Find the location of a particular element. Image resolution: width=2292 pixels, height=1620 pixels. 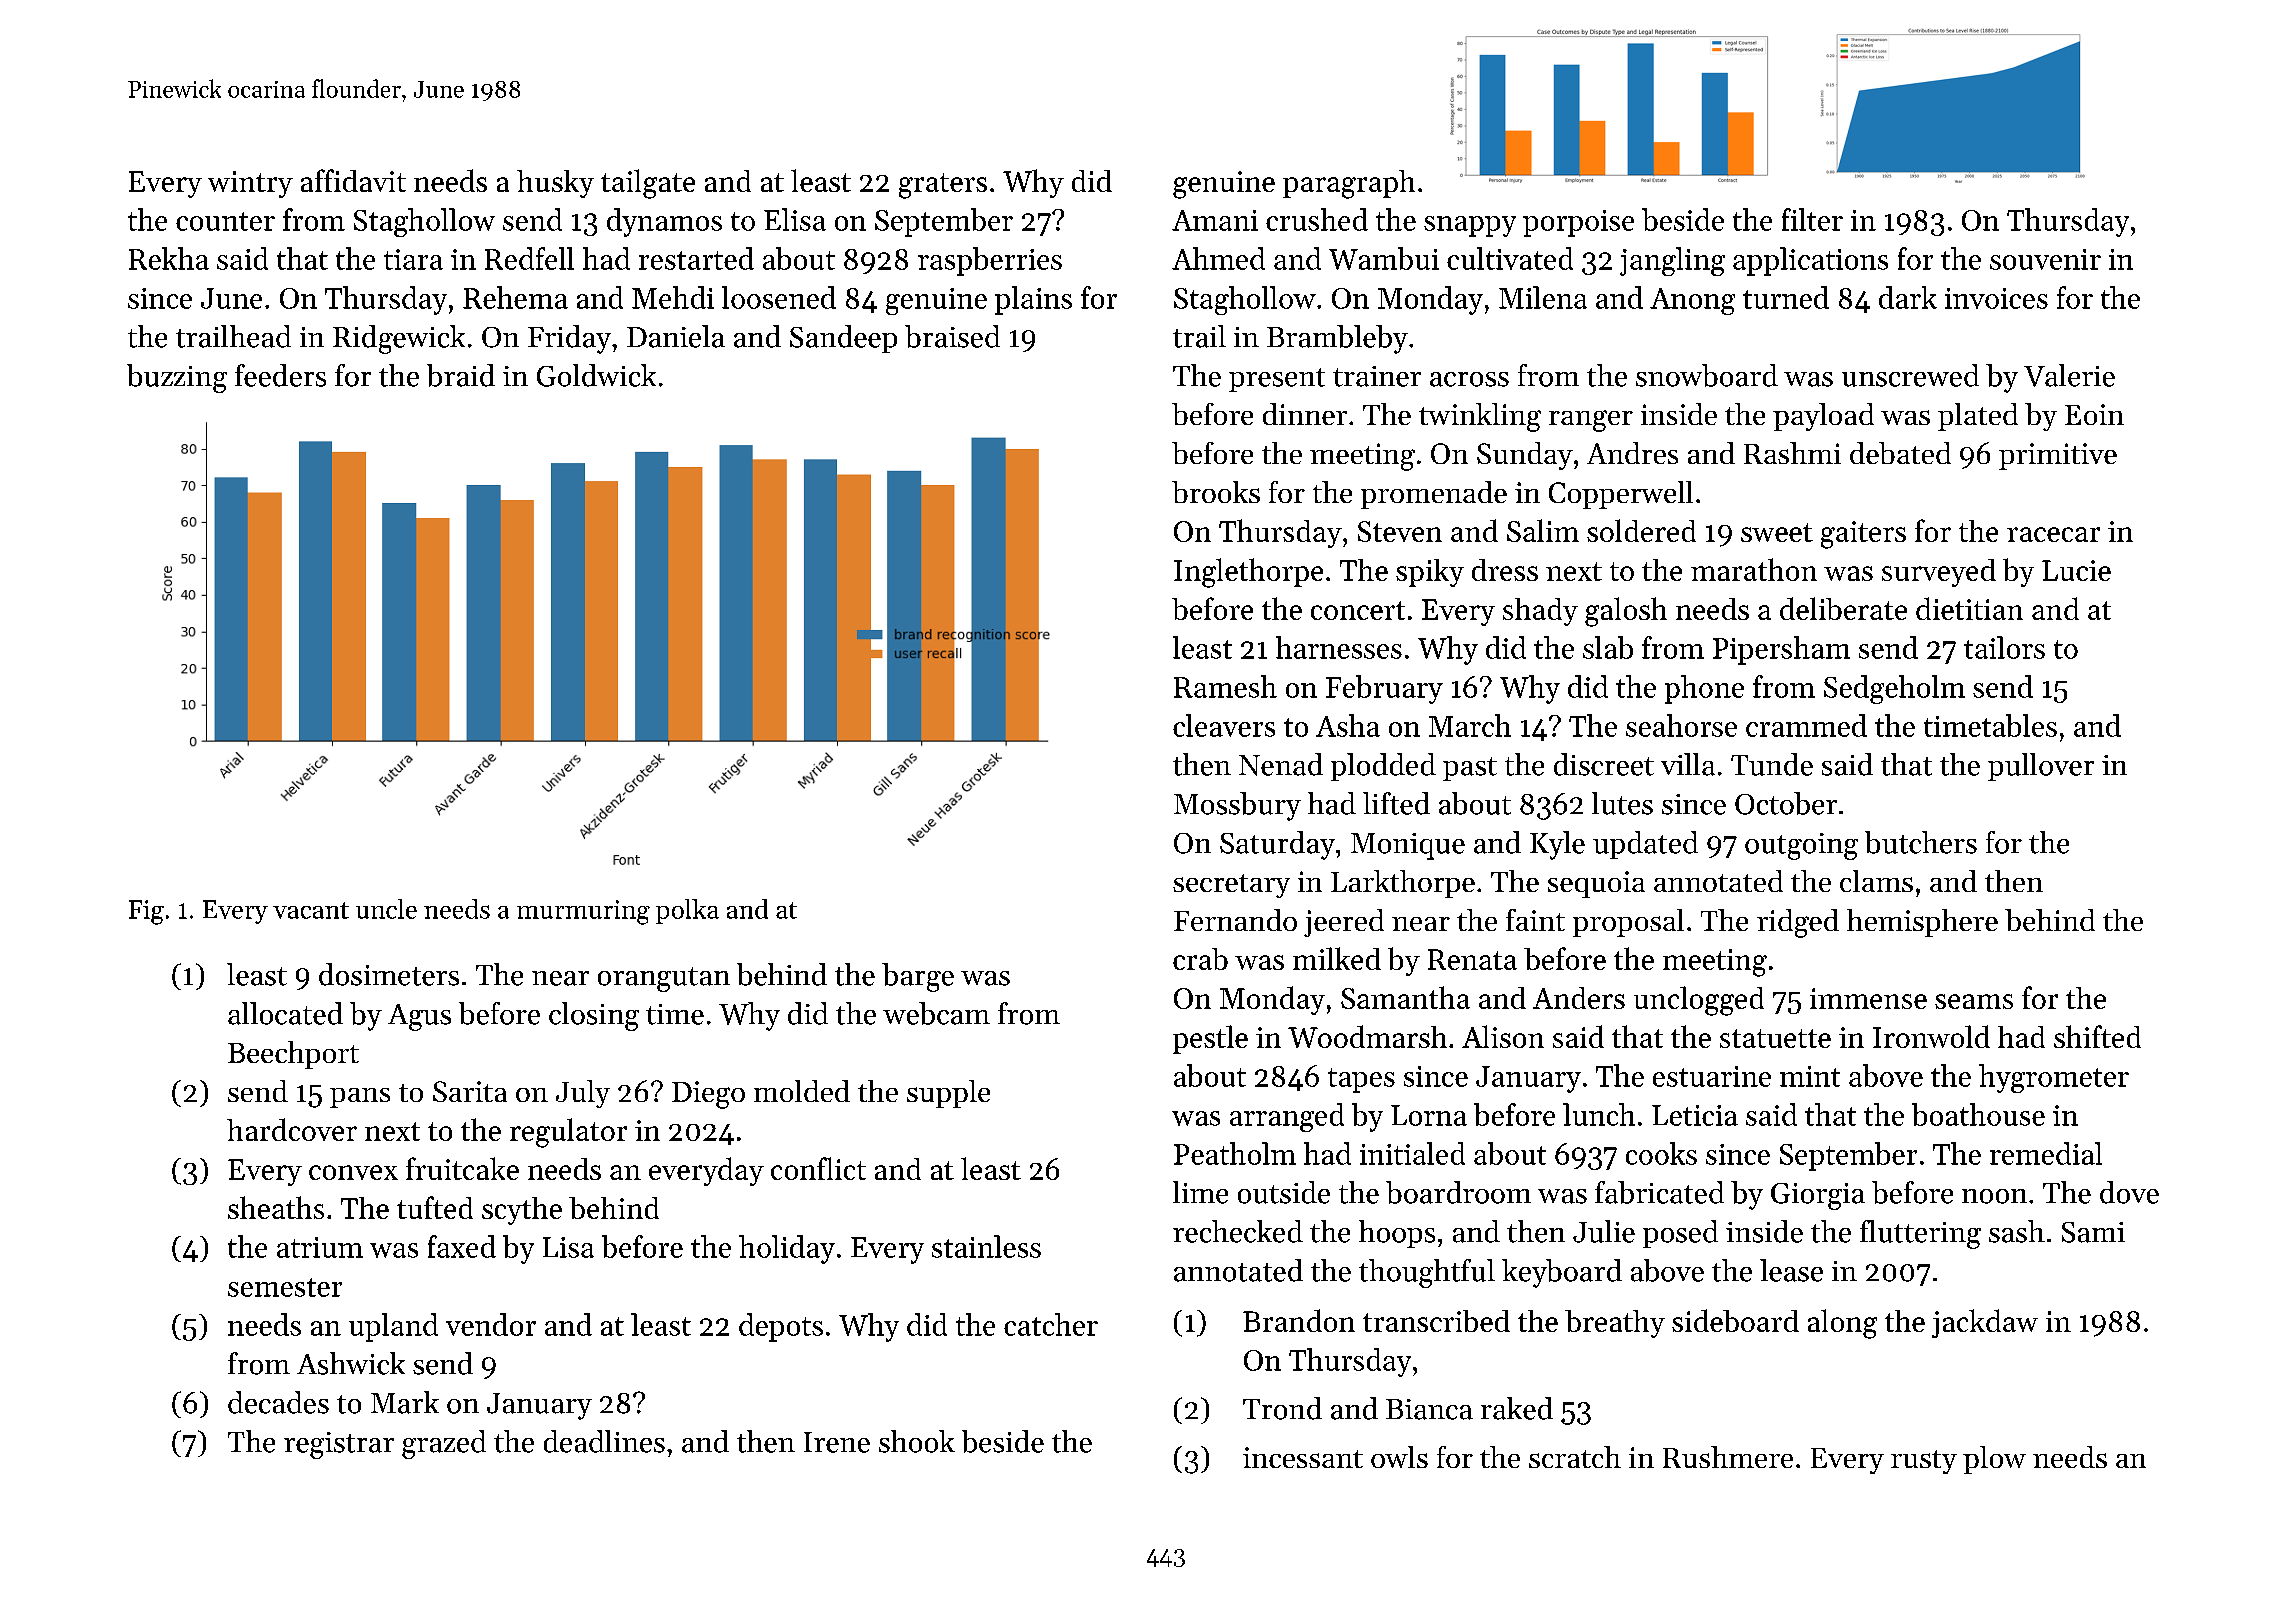

filter is located at coordinates (1812, 219).
